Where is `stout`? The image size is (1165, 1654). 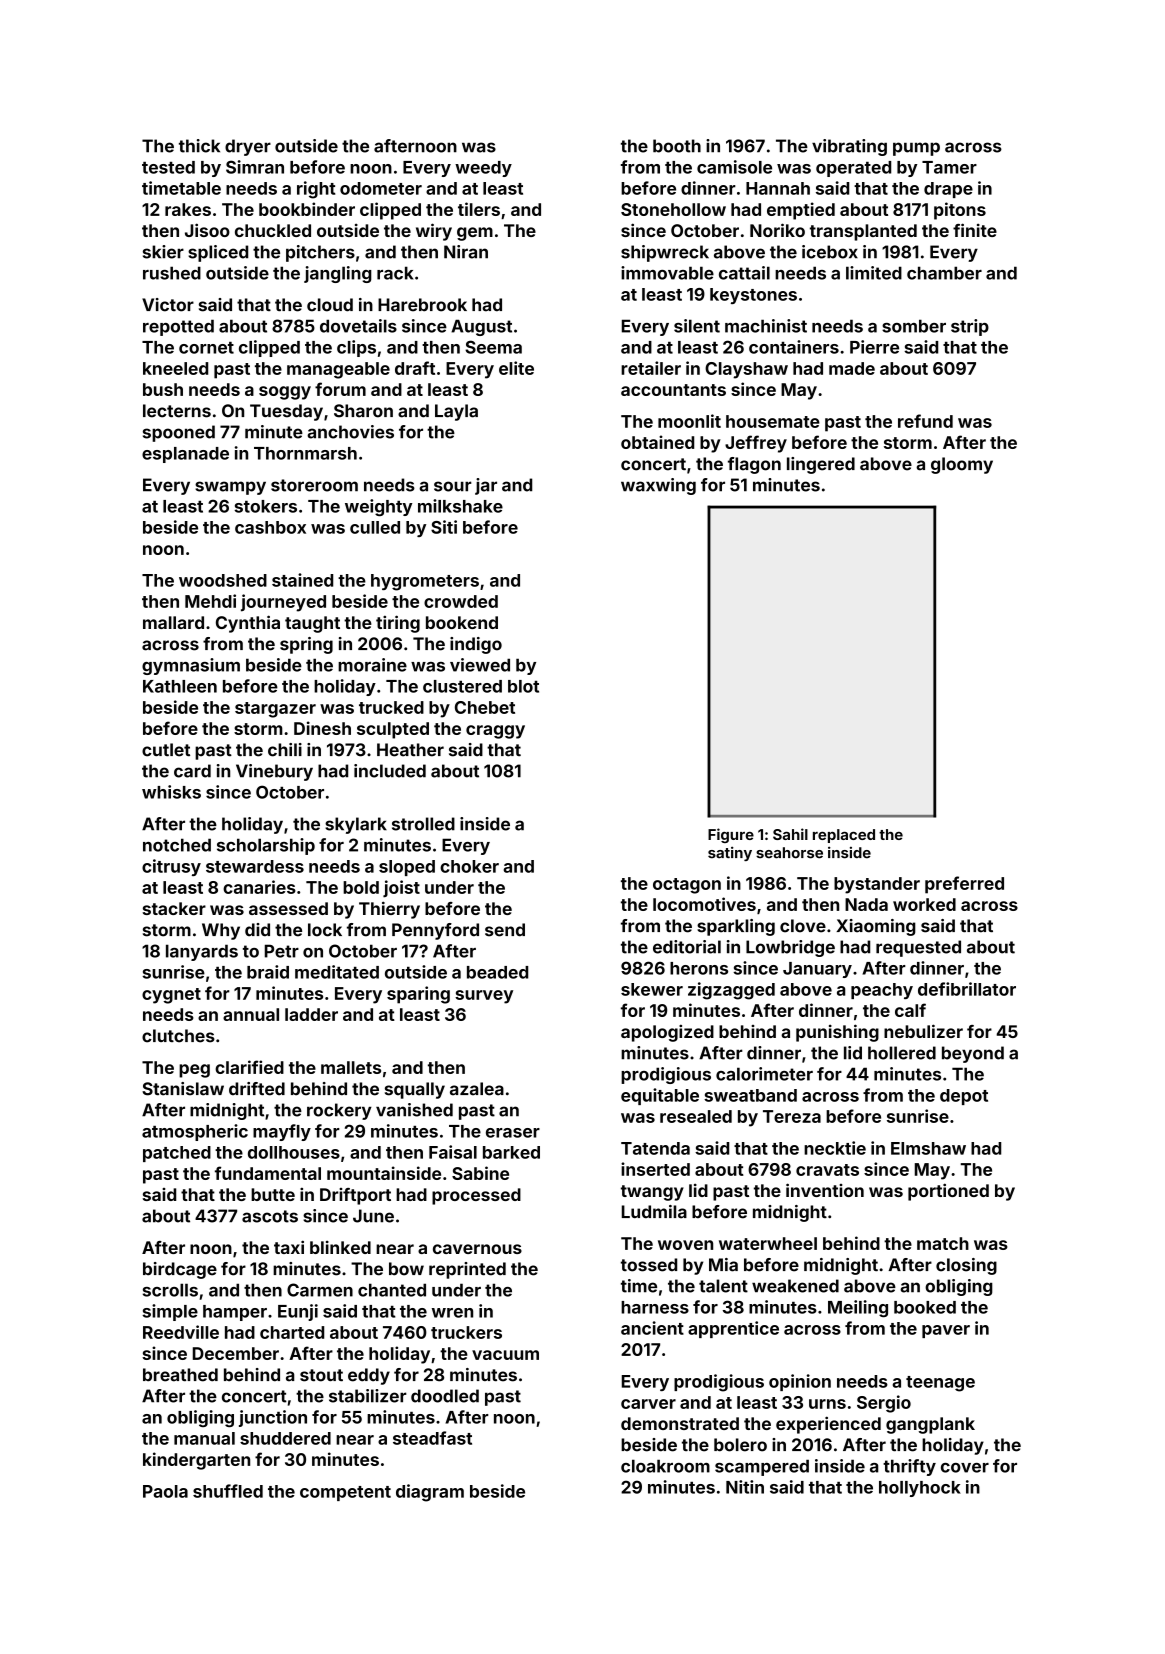
stout is located at coordinates (321, 1375).
